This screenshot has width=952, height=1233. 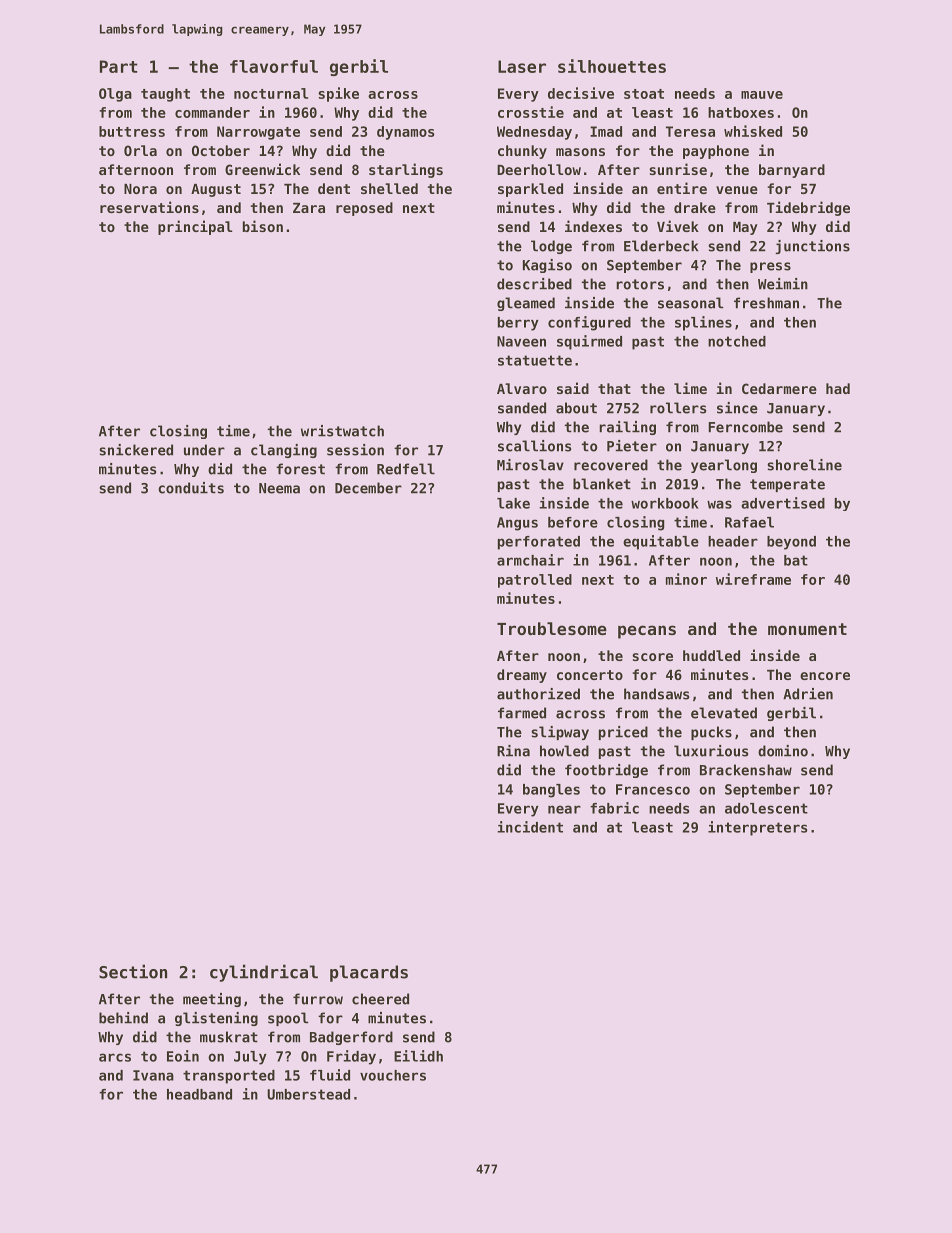 I want to click on crosstie, so click(x=531, y=112).
